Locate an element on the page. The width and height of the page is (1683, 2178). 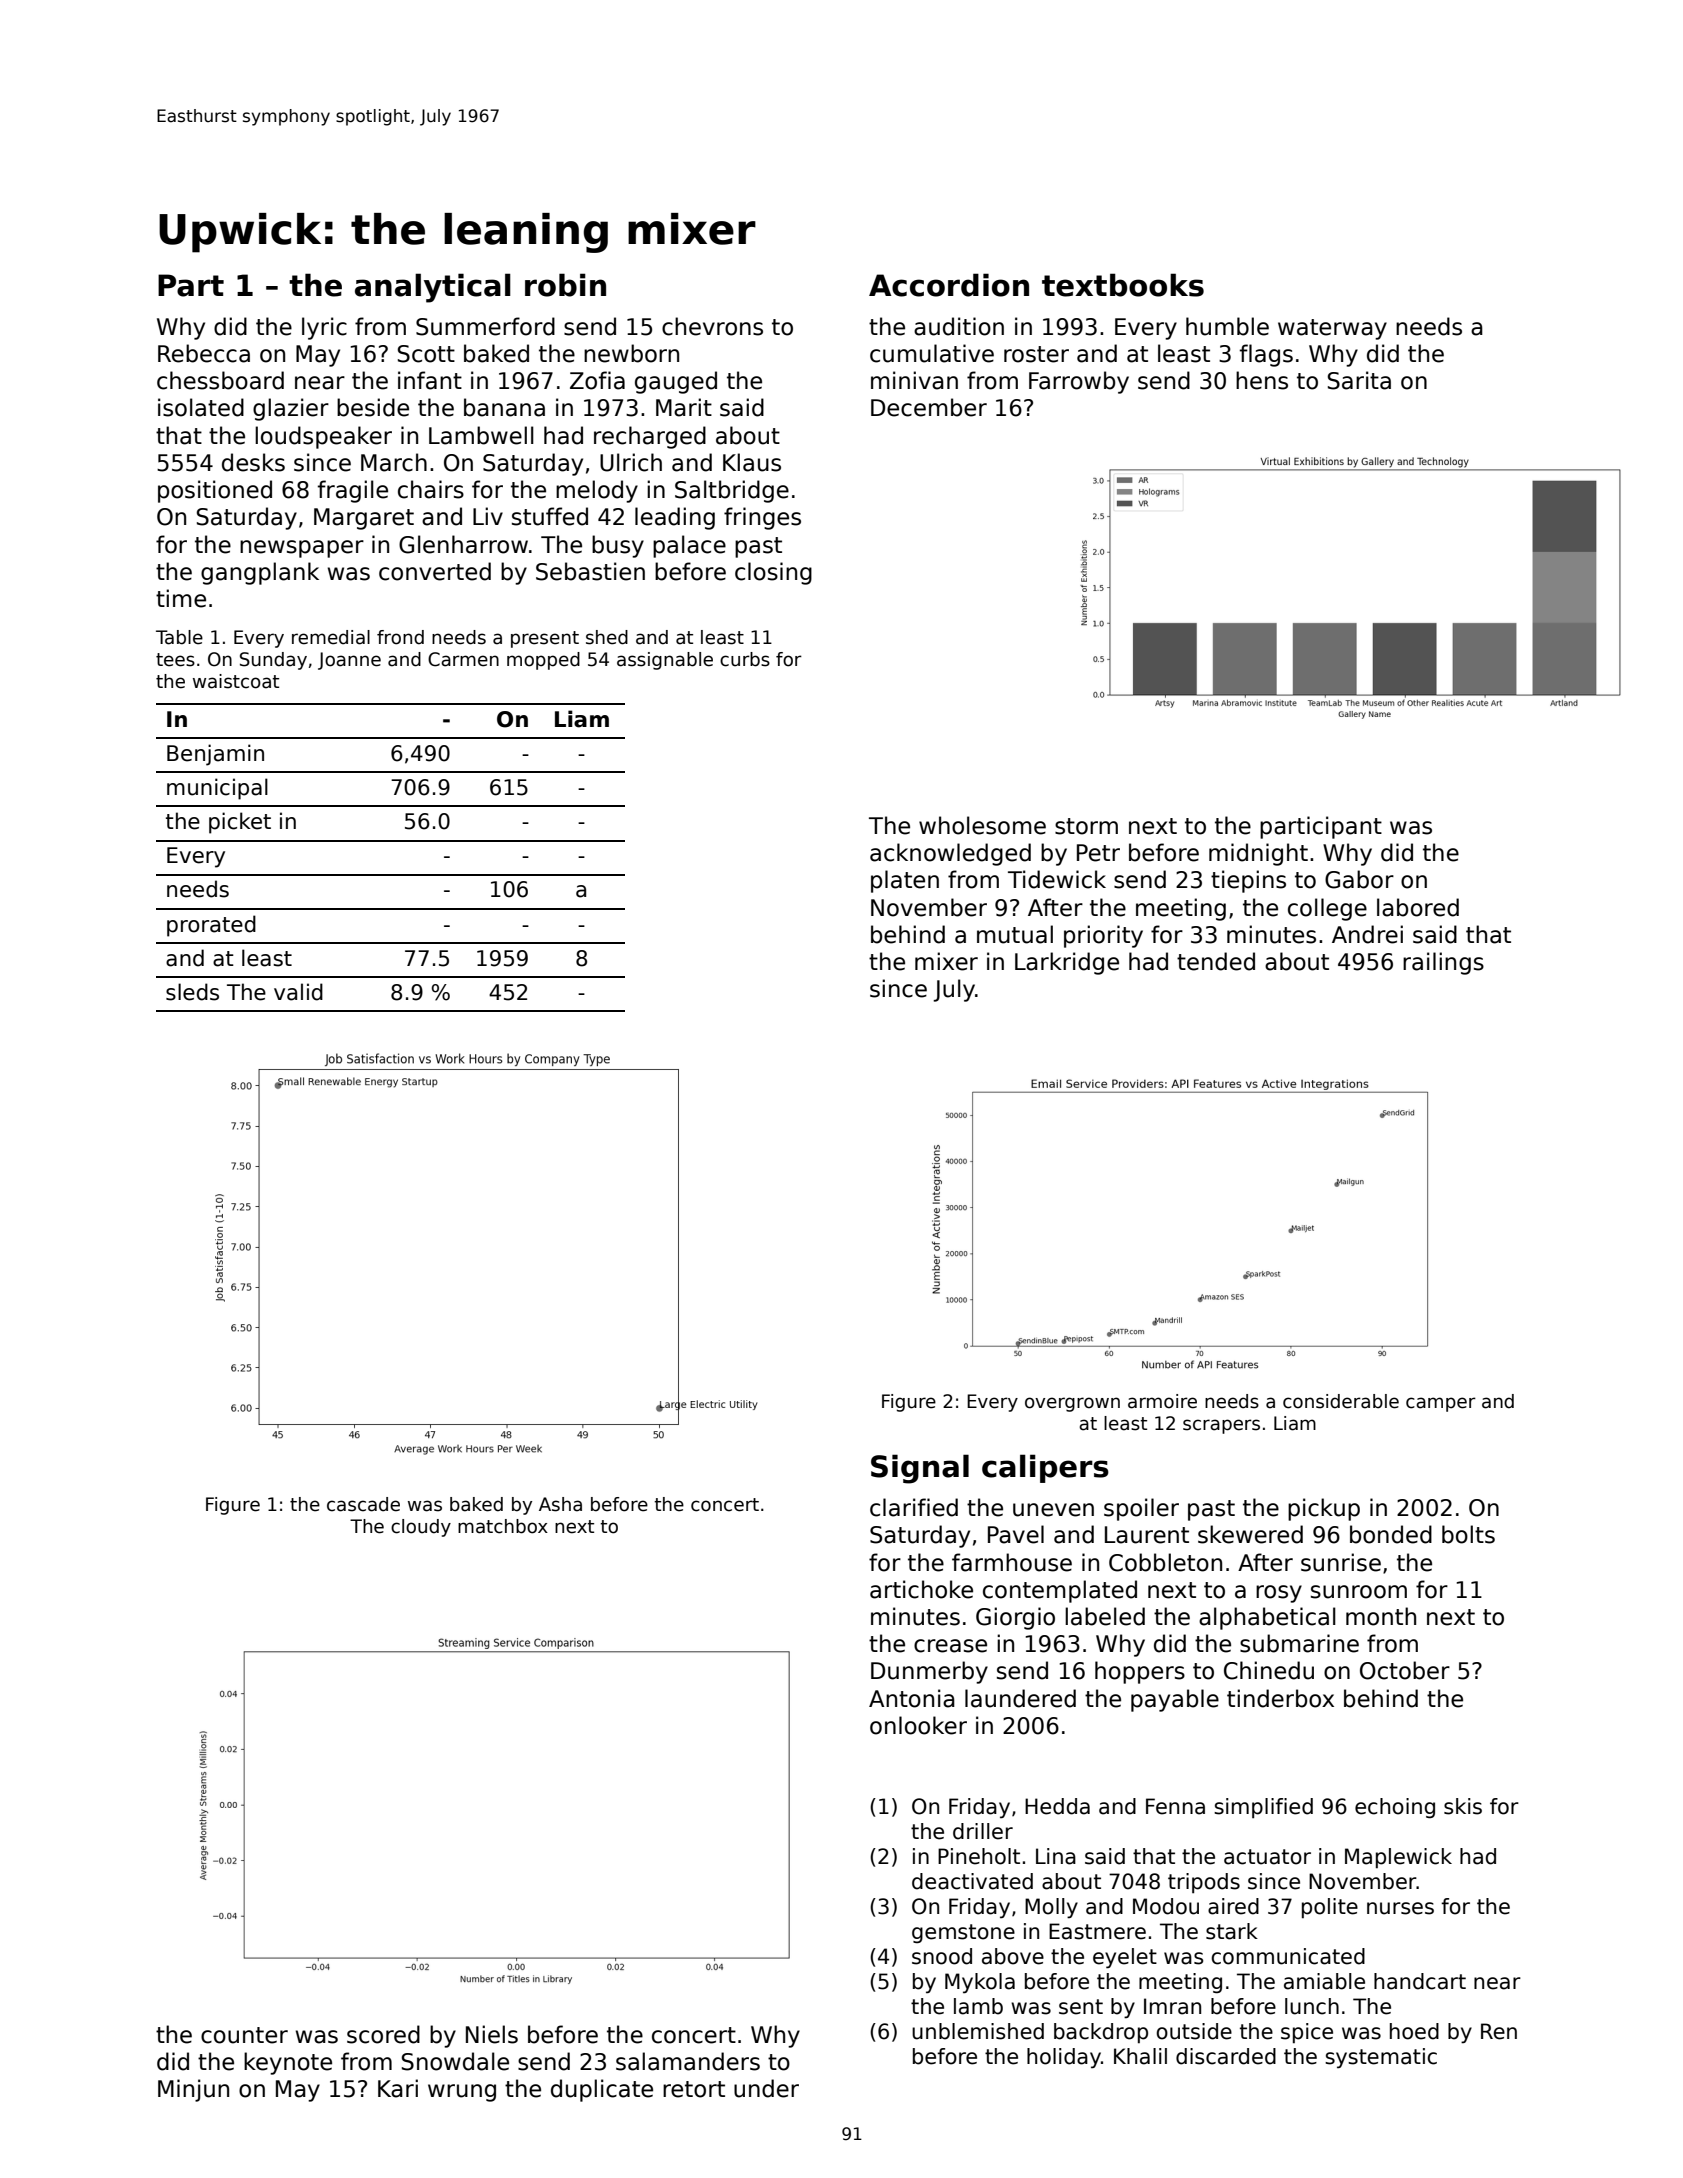
cascade is located at coordinates (363, 1504).
